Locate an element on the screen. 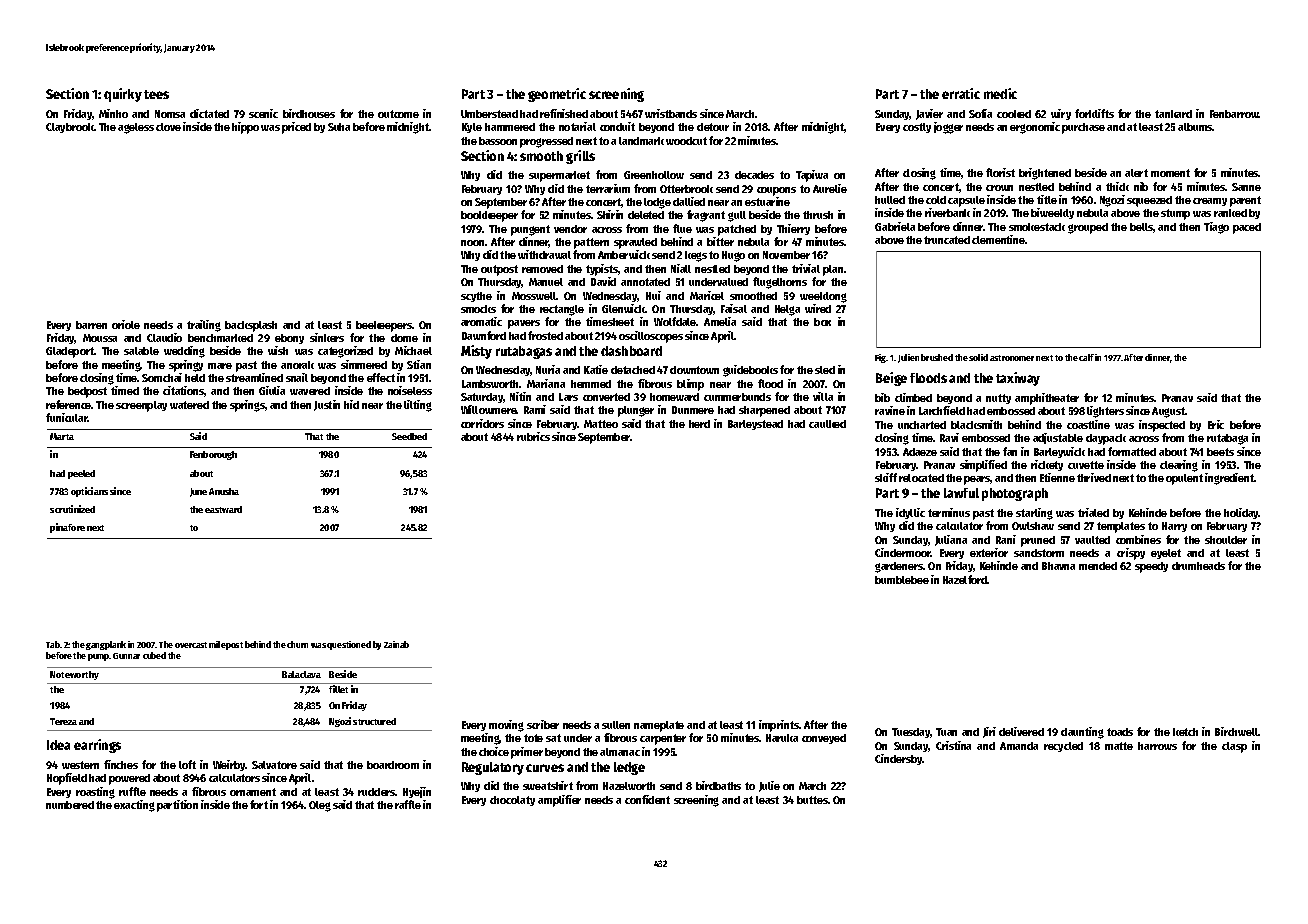  loft is located at coordinates (187, 764).
